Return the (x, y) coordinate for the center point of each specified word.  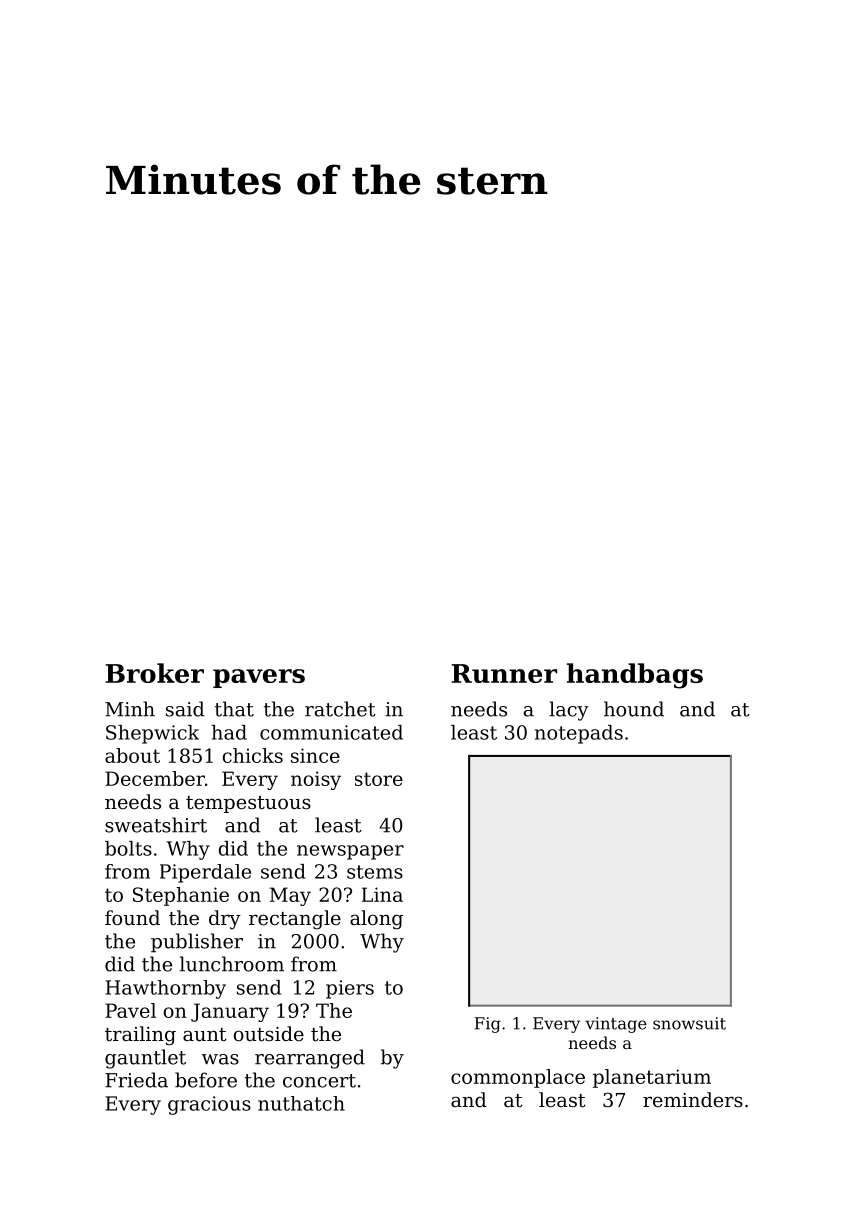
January (230, 1012)
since (315, 755)
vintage (616, 1025)
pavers (259, 678)
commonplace (518, 1078)
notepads (579, 734)
